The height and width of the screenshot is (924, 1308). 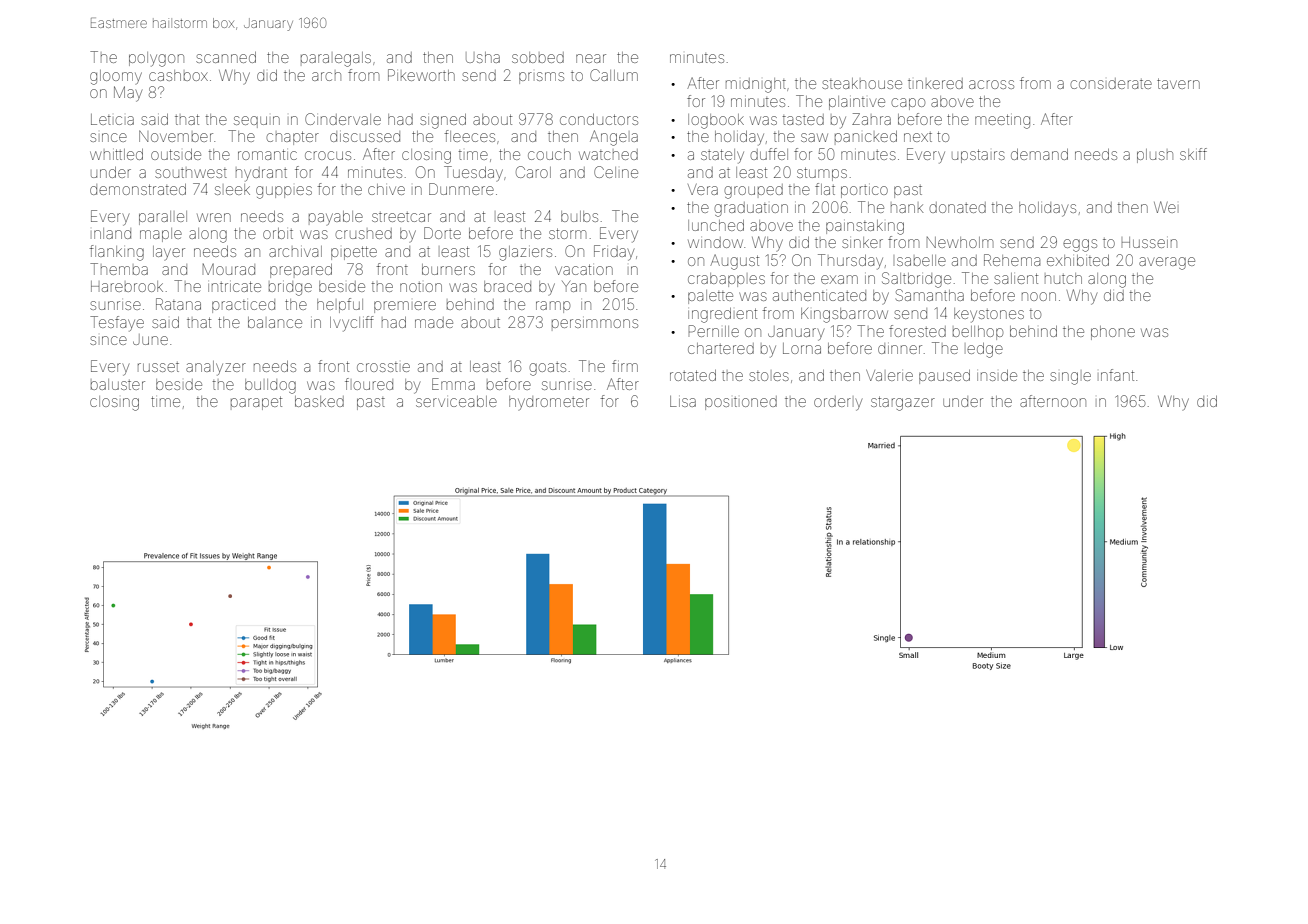 I want to click on tavern, so click(x=1178, y=83).
